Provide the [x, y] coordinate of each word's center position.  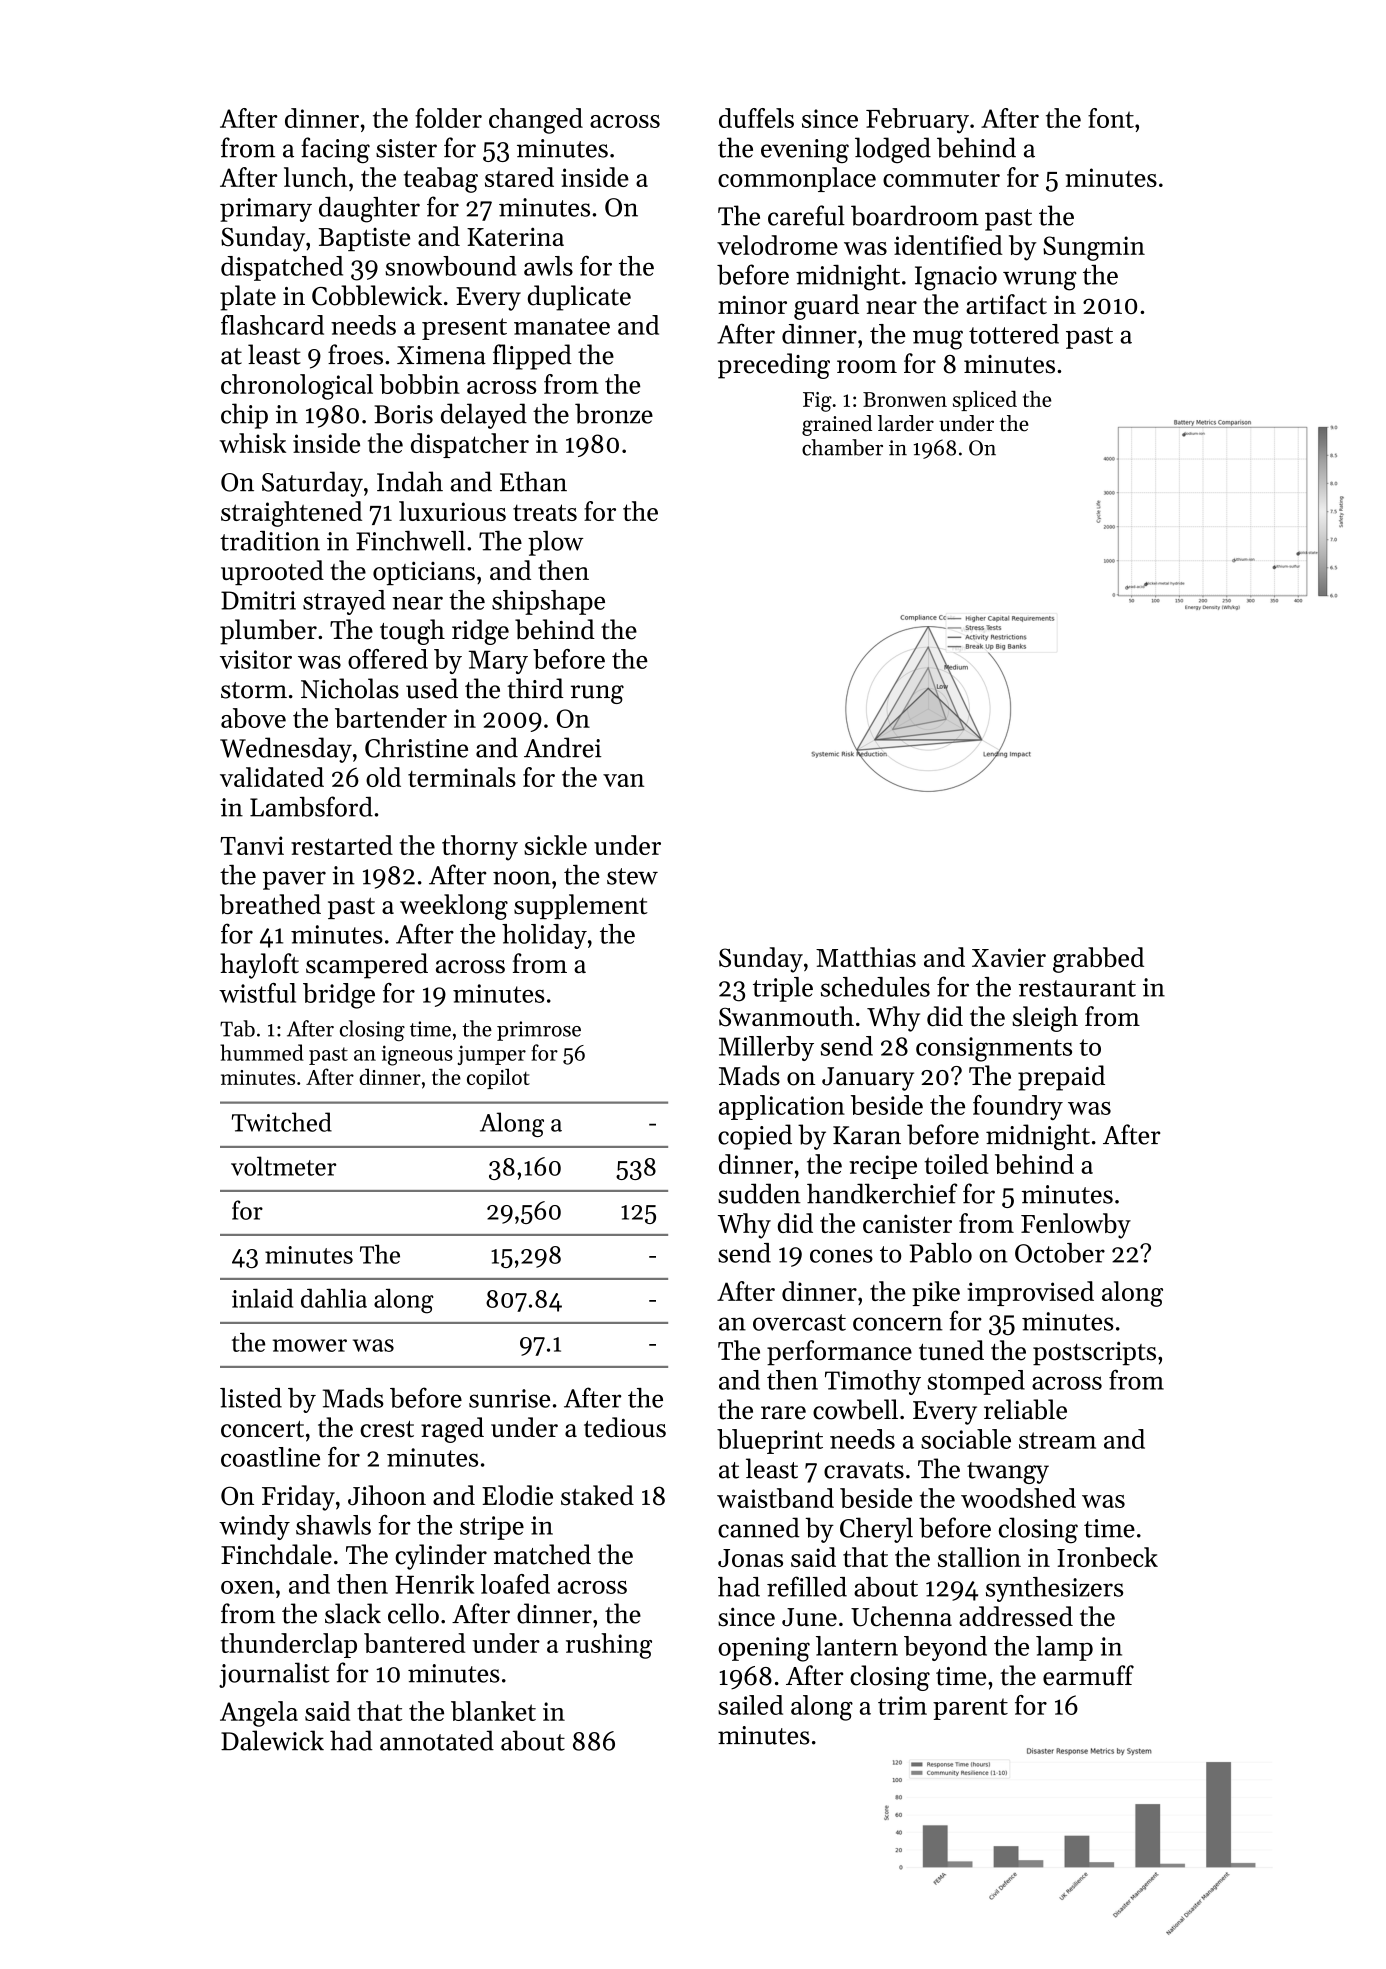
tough [412, 632]
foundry [1018, 1107]
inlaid [262, 1298]
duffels [756, 118]
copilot [498, 1079]
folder [448, 118]
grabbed [1098, 960]
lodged [893, 150]
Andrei [562, 747]
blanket [493, 1711]
